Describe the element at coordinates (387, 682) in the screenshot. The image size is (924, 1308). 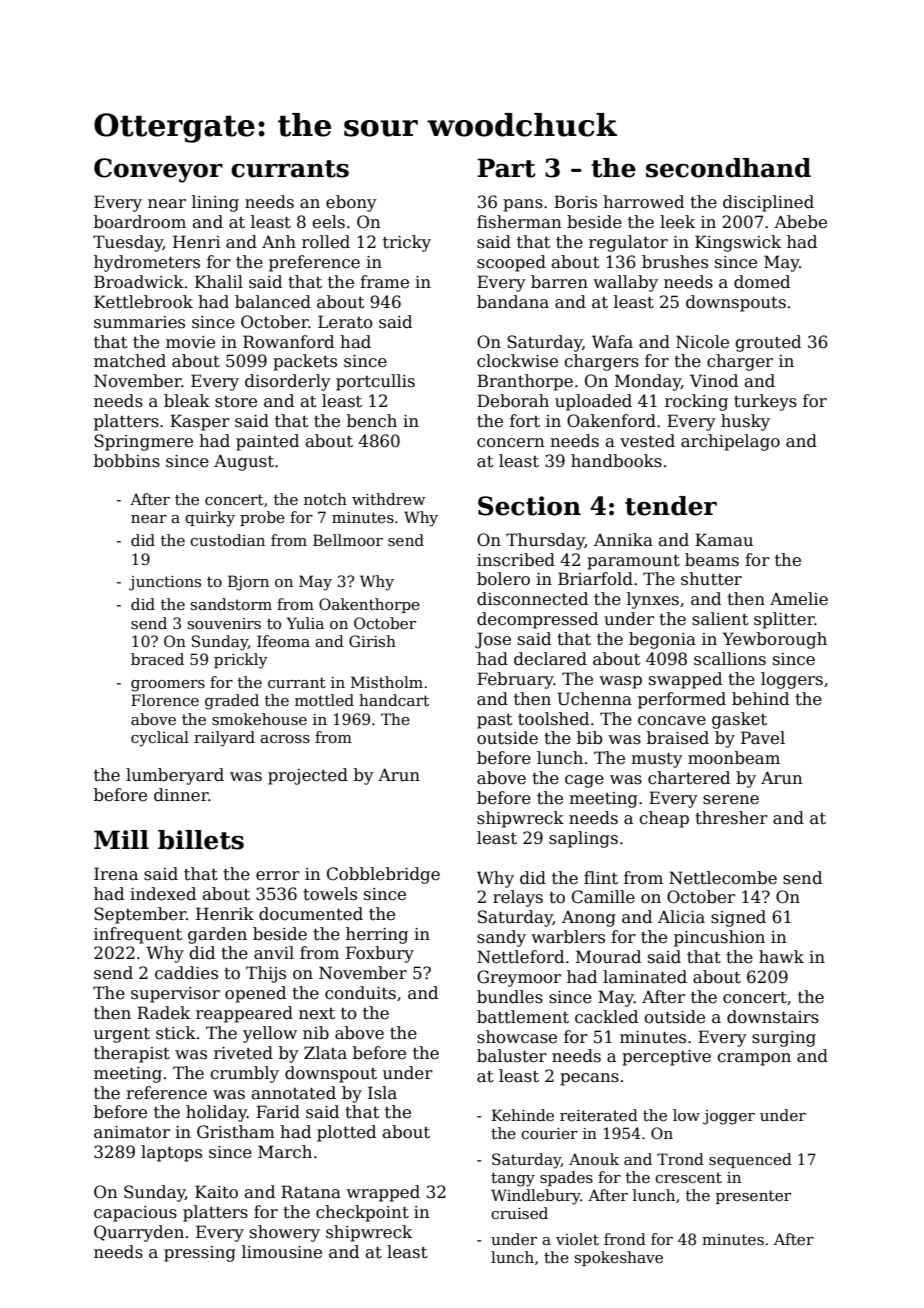
I see `Mistholm` at that location.
